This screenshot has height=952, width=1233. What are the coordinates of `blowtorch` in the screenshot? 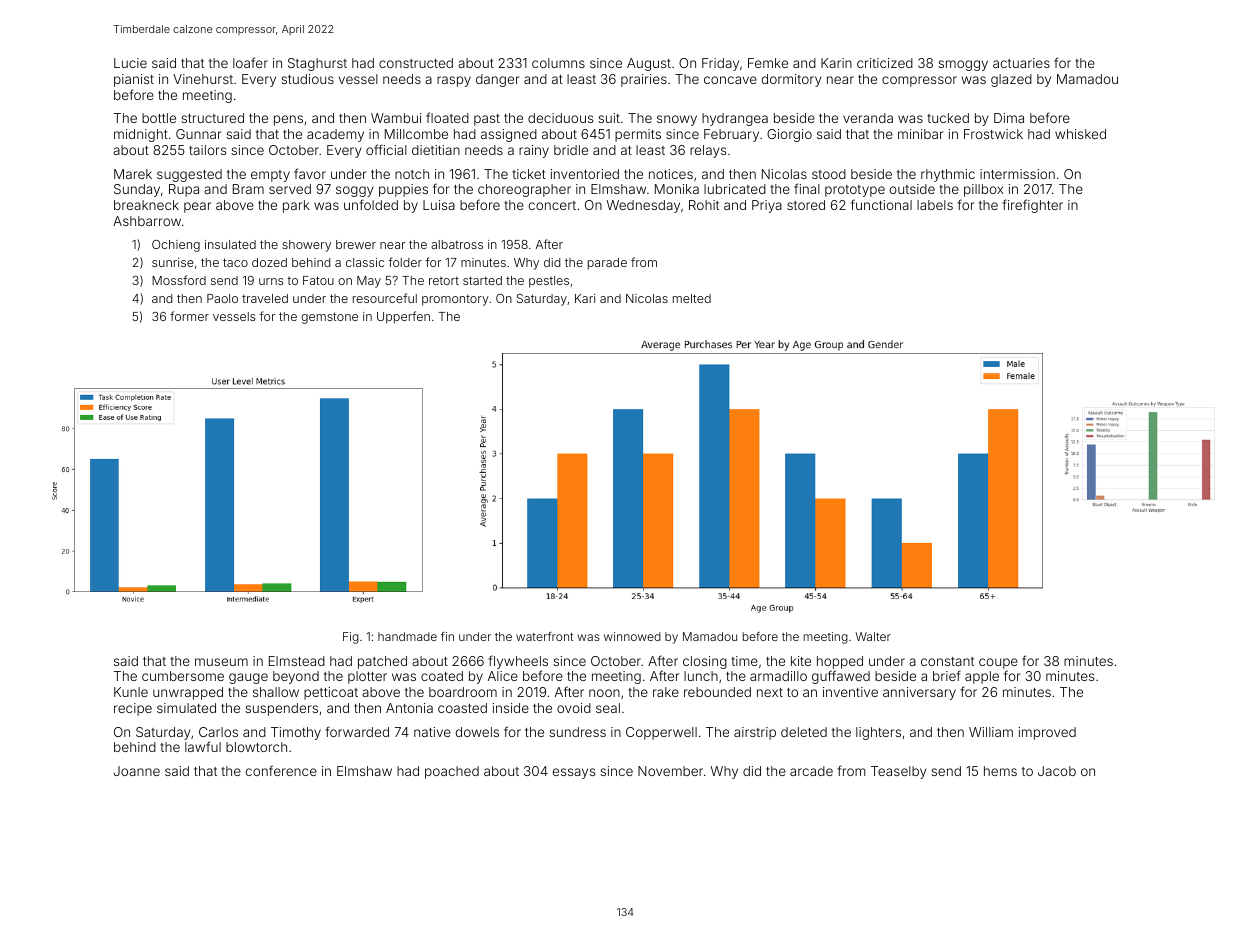 It's located at (256, 747).
